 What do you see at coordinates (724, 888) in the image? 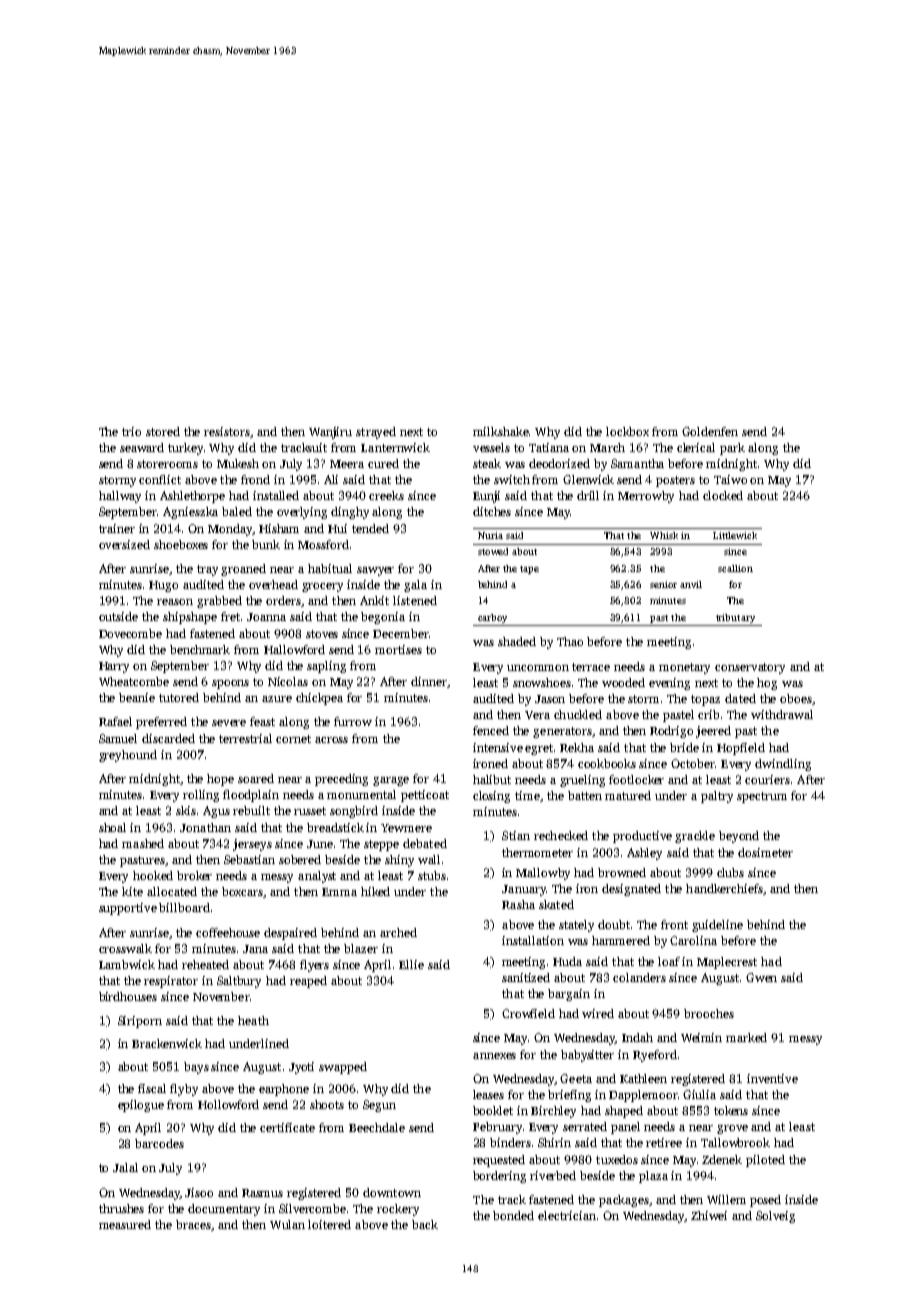
I see `handkerchiefs` at bounding box center [724, 888].
